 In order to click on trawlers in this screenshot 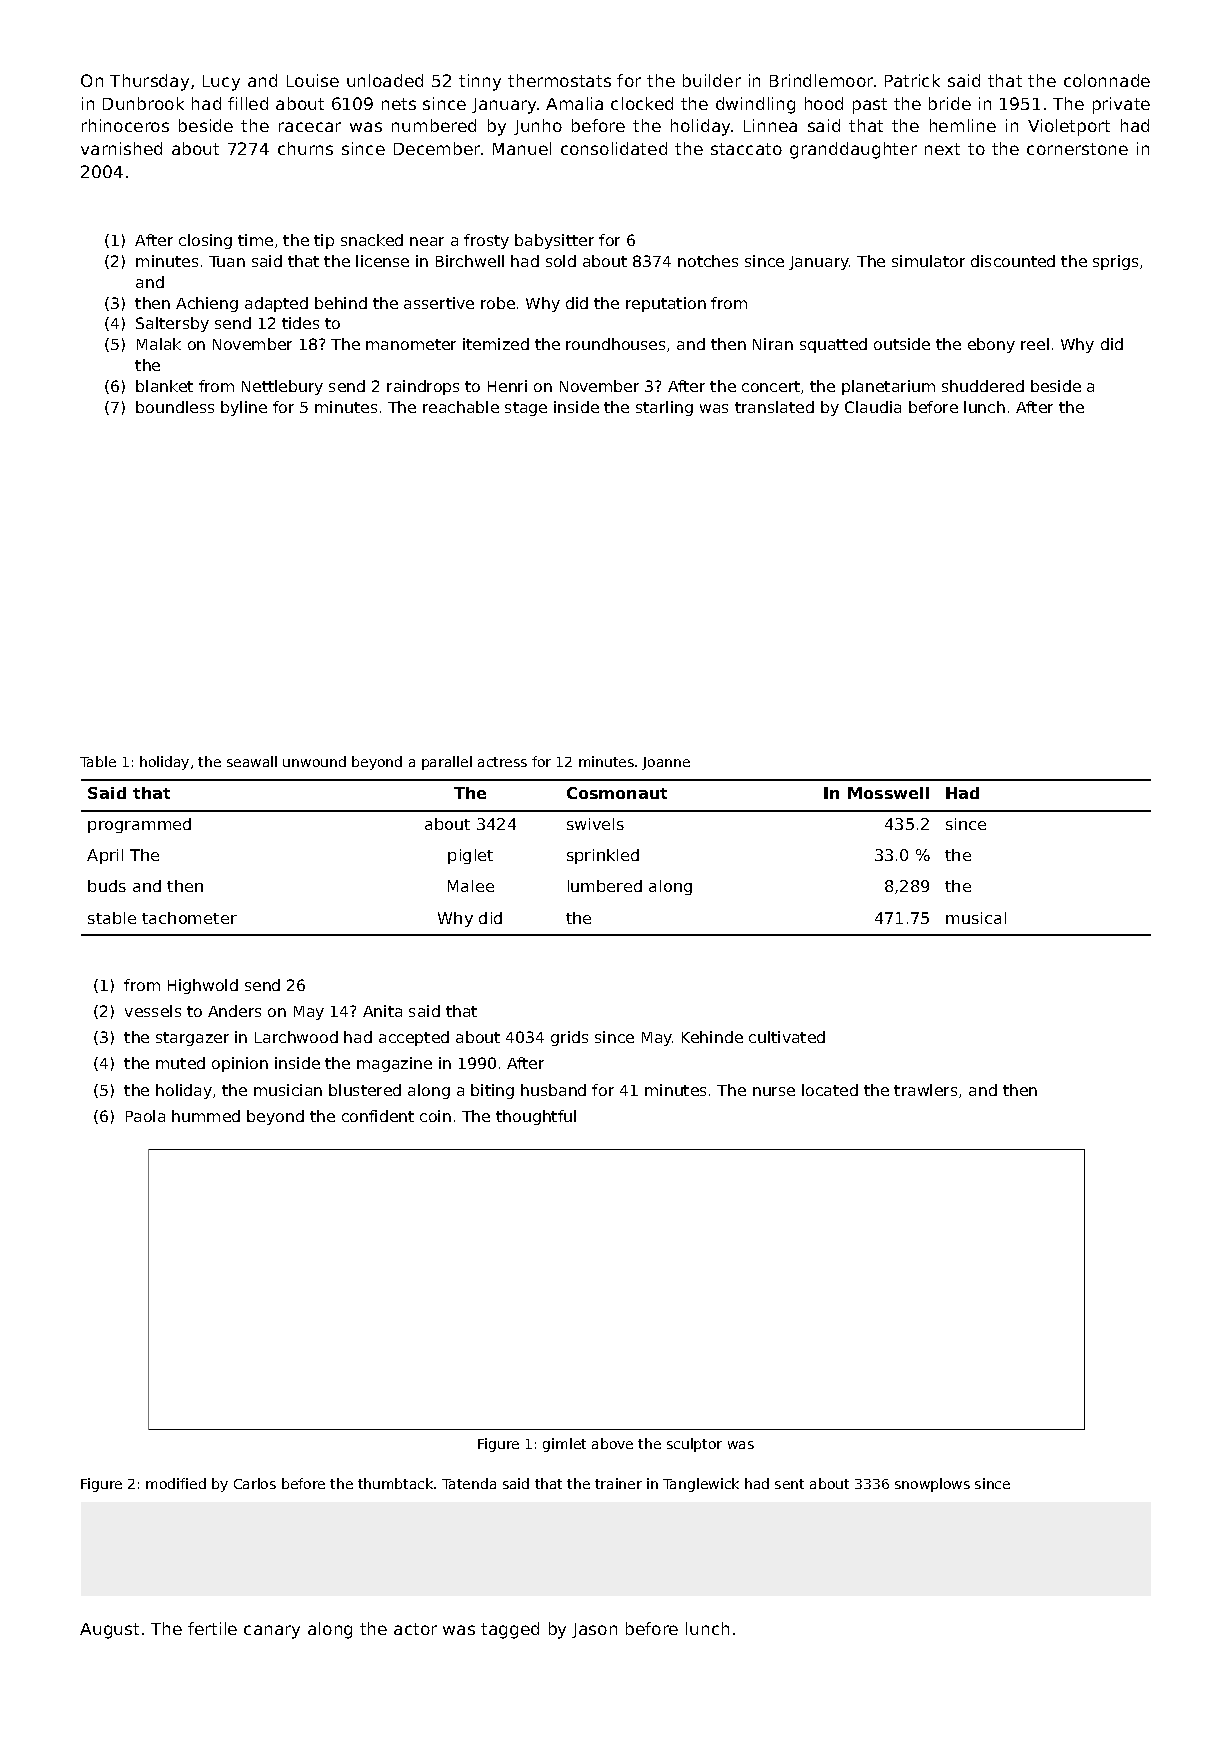, I will do `click(925, 1090)`.
